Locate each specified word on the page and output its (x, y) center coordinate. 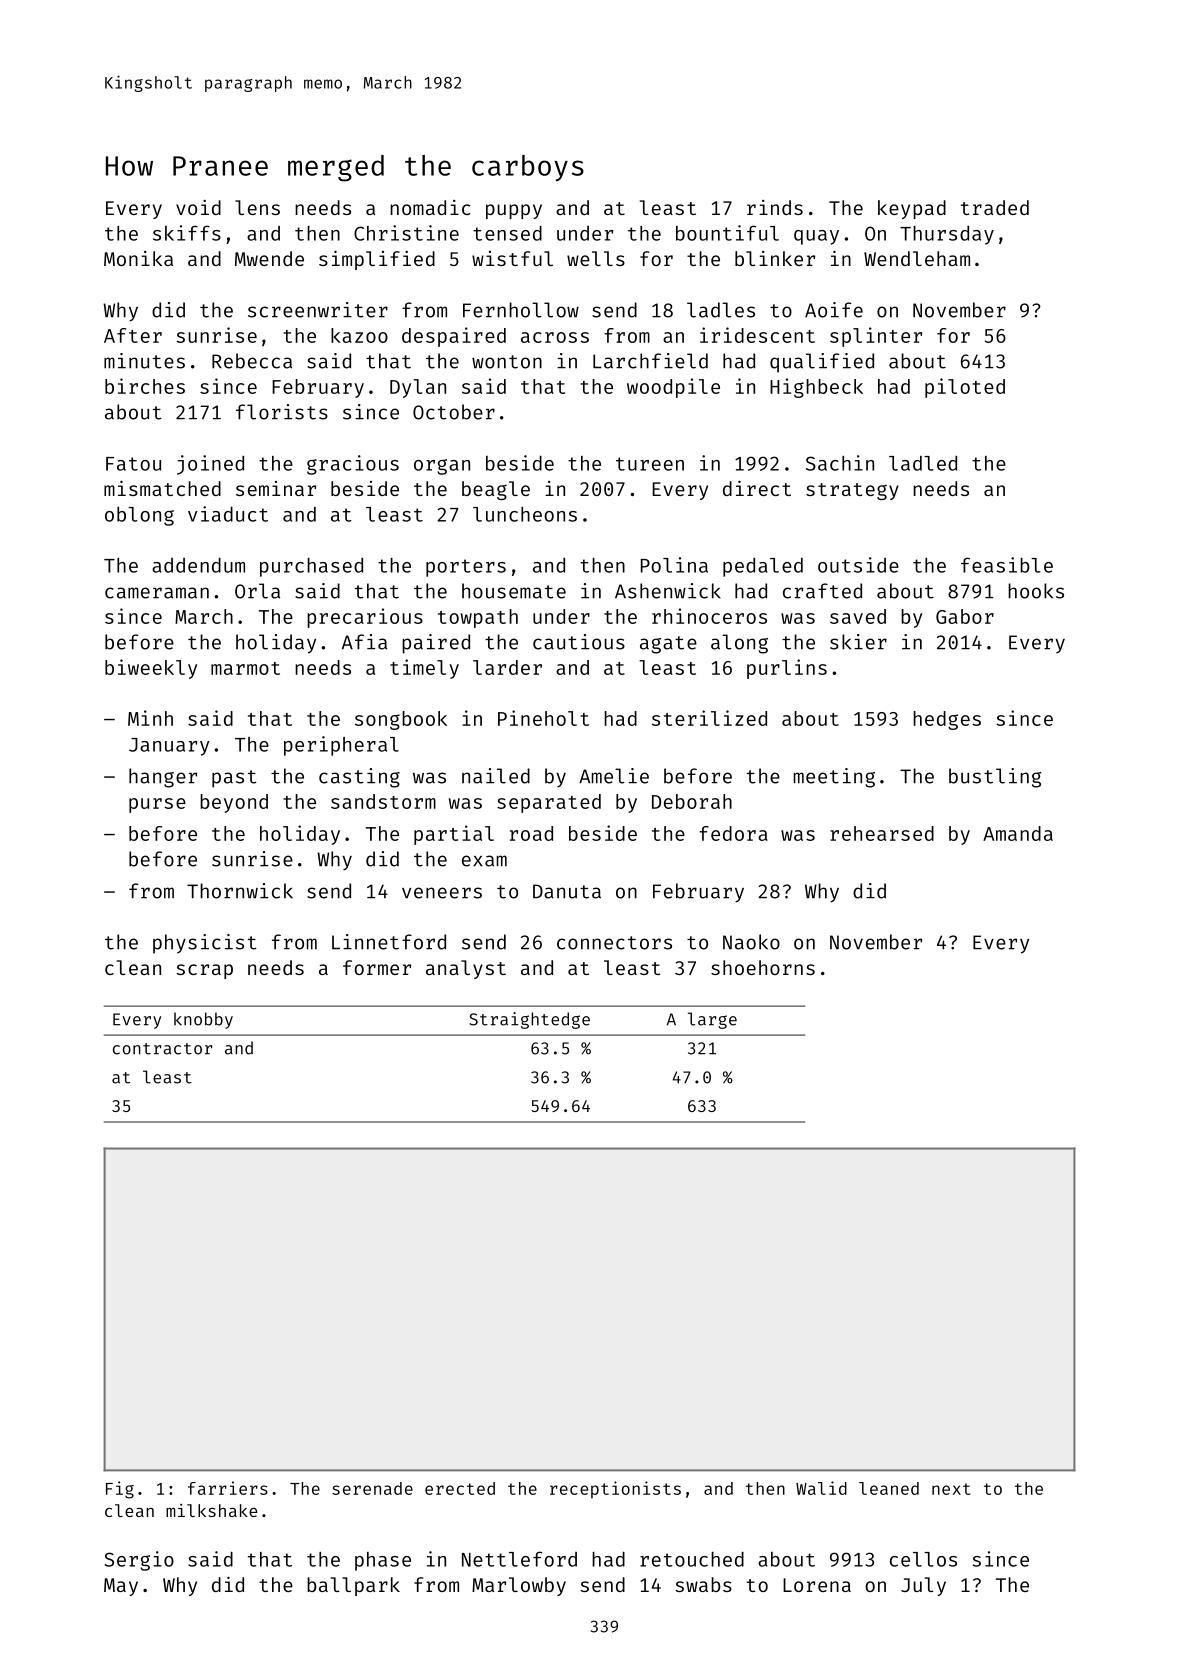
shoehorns (763, 967)
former (377, 967)
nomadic (430, 207)
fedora (733, 833)
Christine (406, 233)
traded (995, 207)
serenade (372, 1488)
